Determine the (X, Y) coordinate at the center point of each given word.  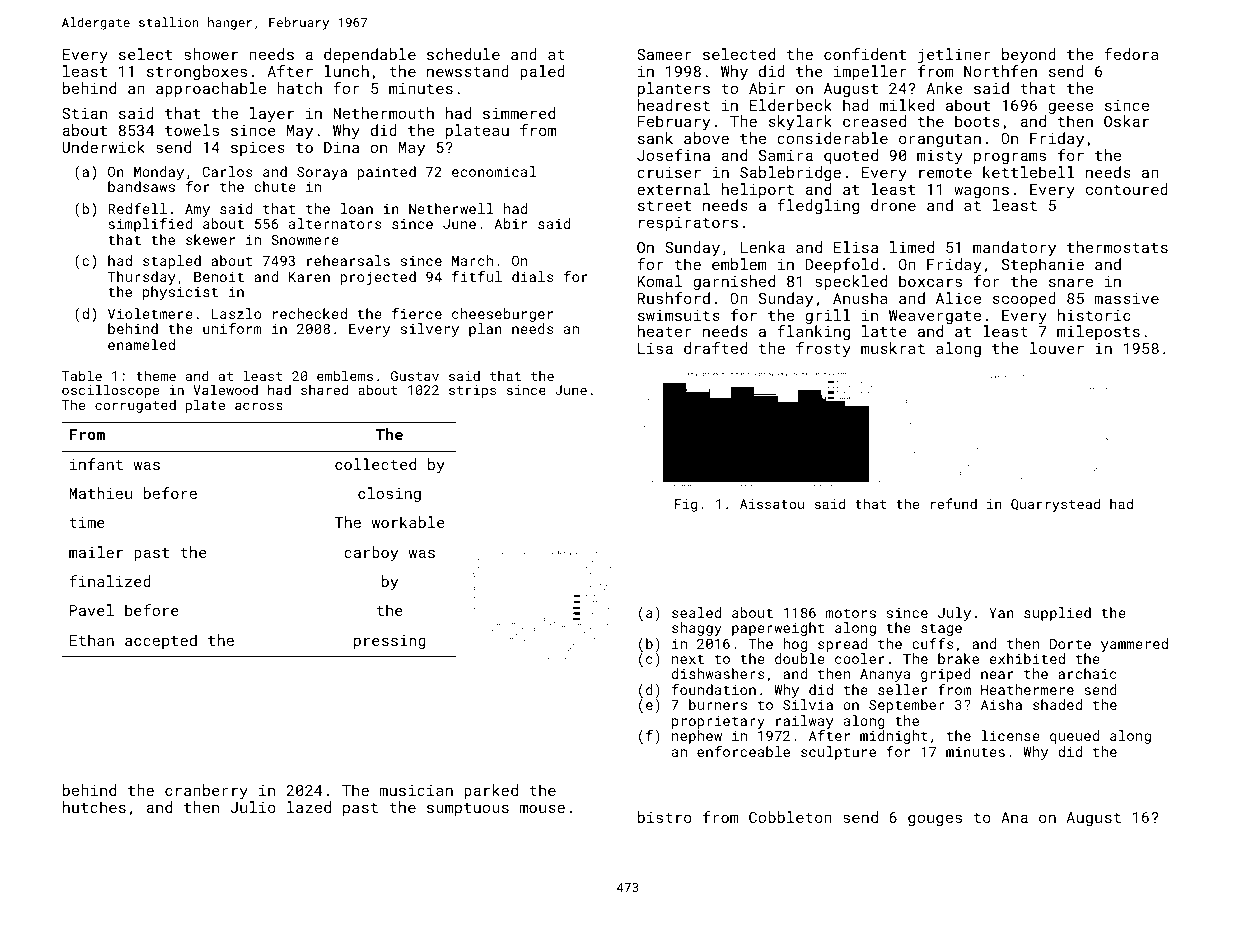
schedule (463, 54)
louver (1057, 348)
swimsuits (679, 315)
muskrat (893, 348)
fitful (477, 276)
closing (389, 494)
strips (472, 391)
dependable (370, 55)
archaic (1087, 673)
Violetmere (150, 313)
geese (1070, 108)
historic (1094, 315)
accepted (161, 641)
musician (416, 790)
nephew (697, 737)
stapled (172, 262)
